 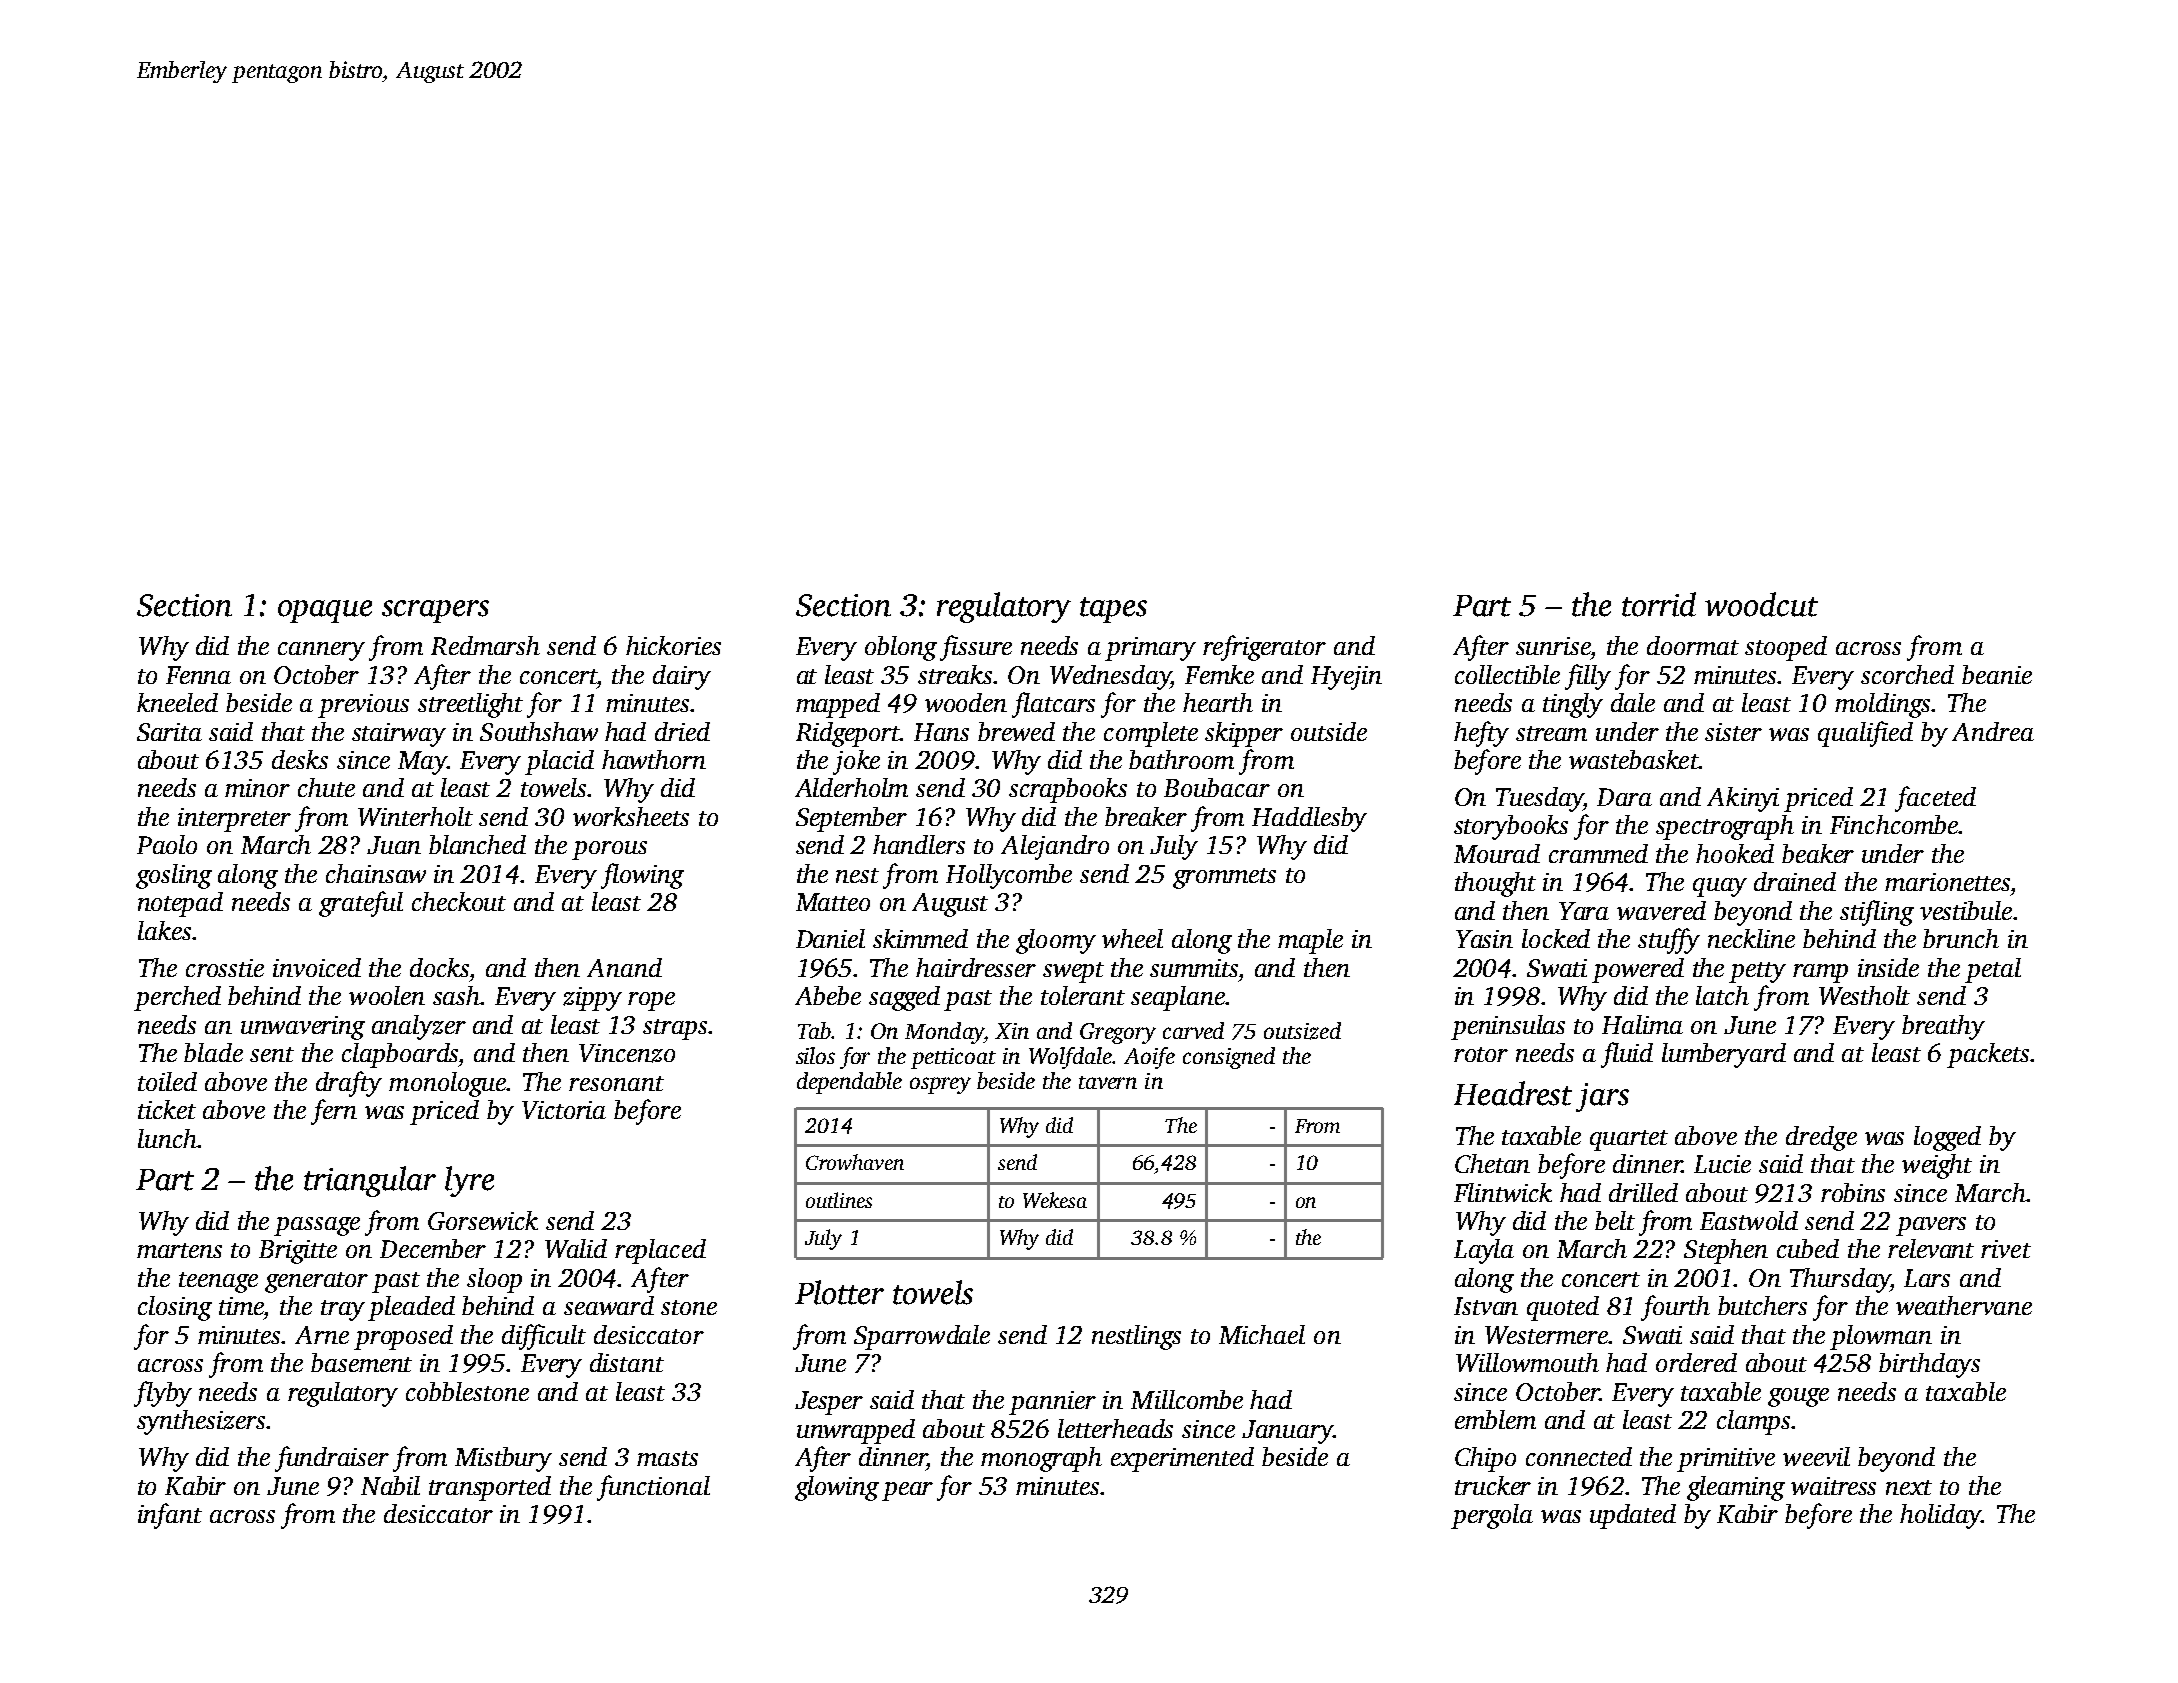 What do you see at coordinates (1940, 1516) in the screenshot?
I see `holiday` at bounding box center [1940, 1516].
